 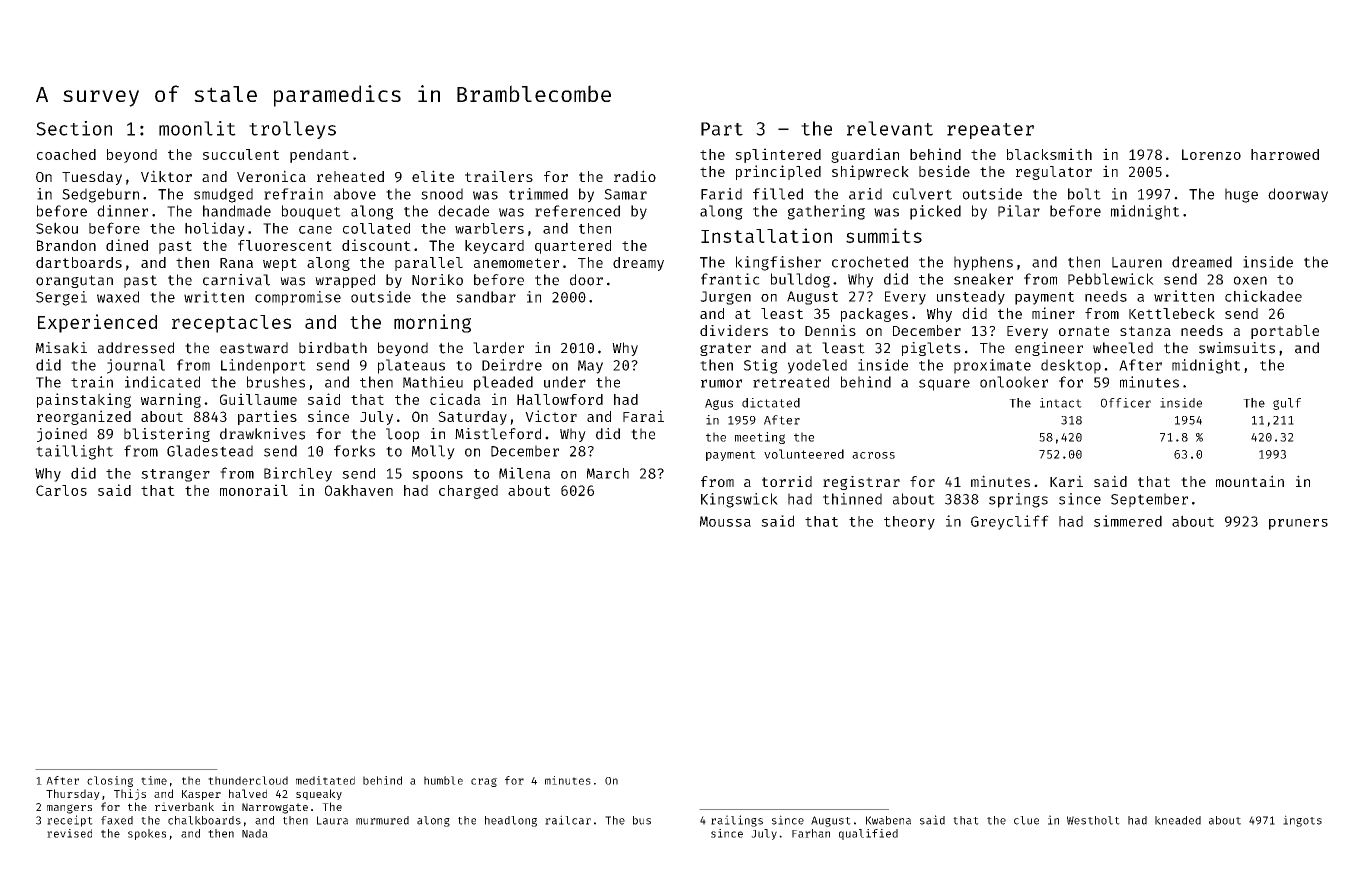 I want to click on Nada, so click(x=255, y=833).
